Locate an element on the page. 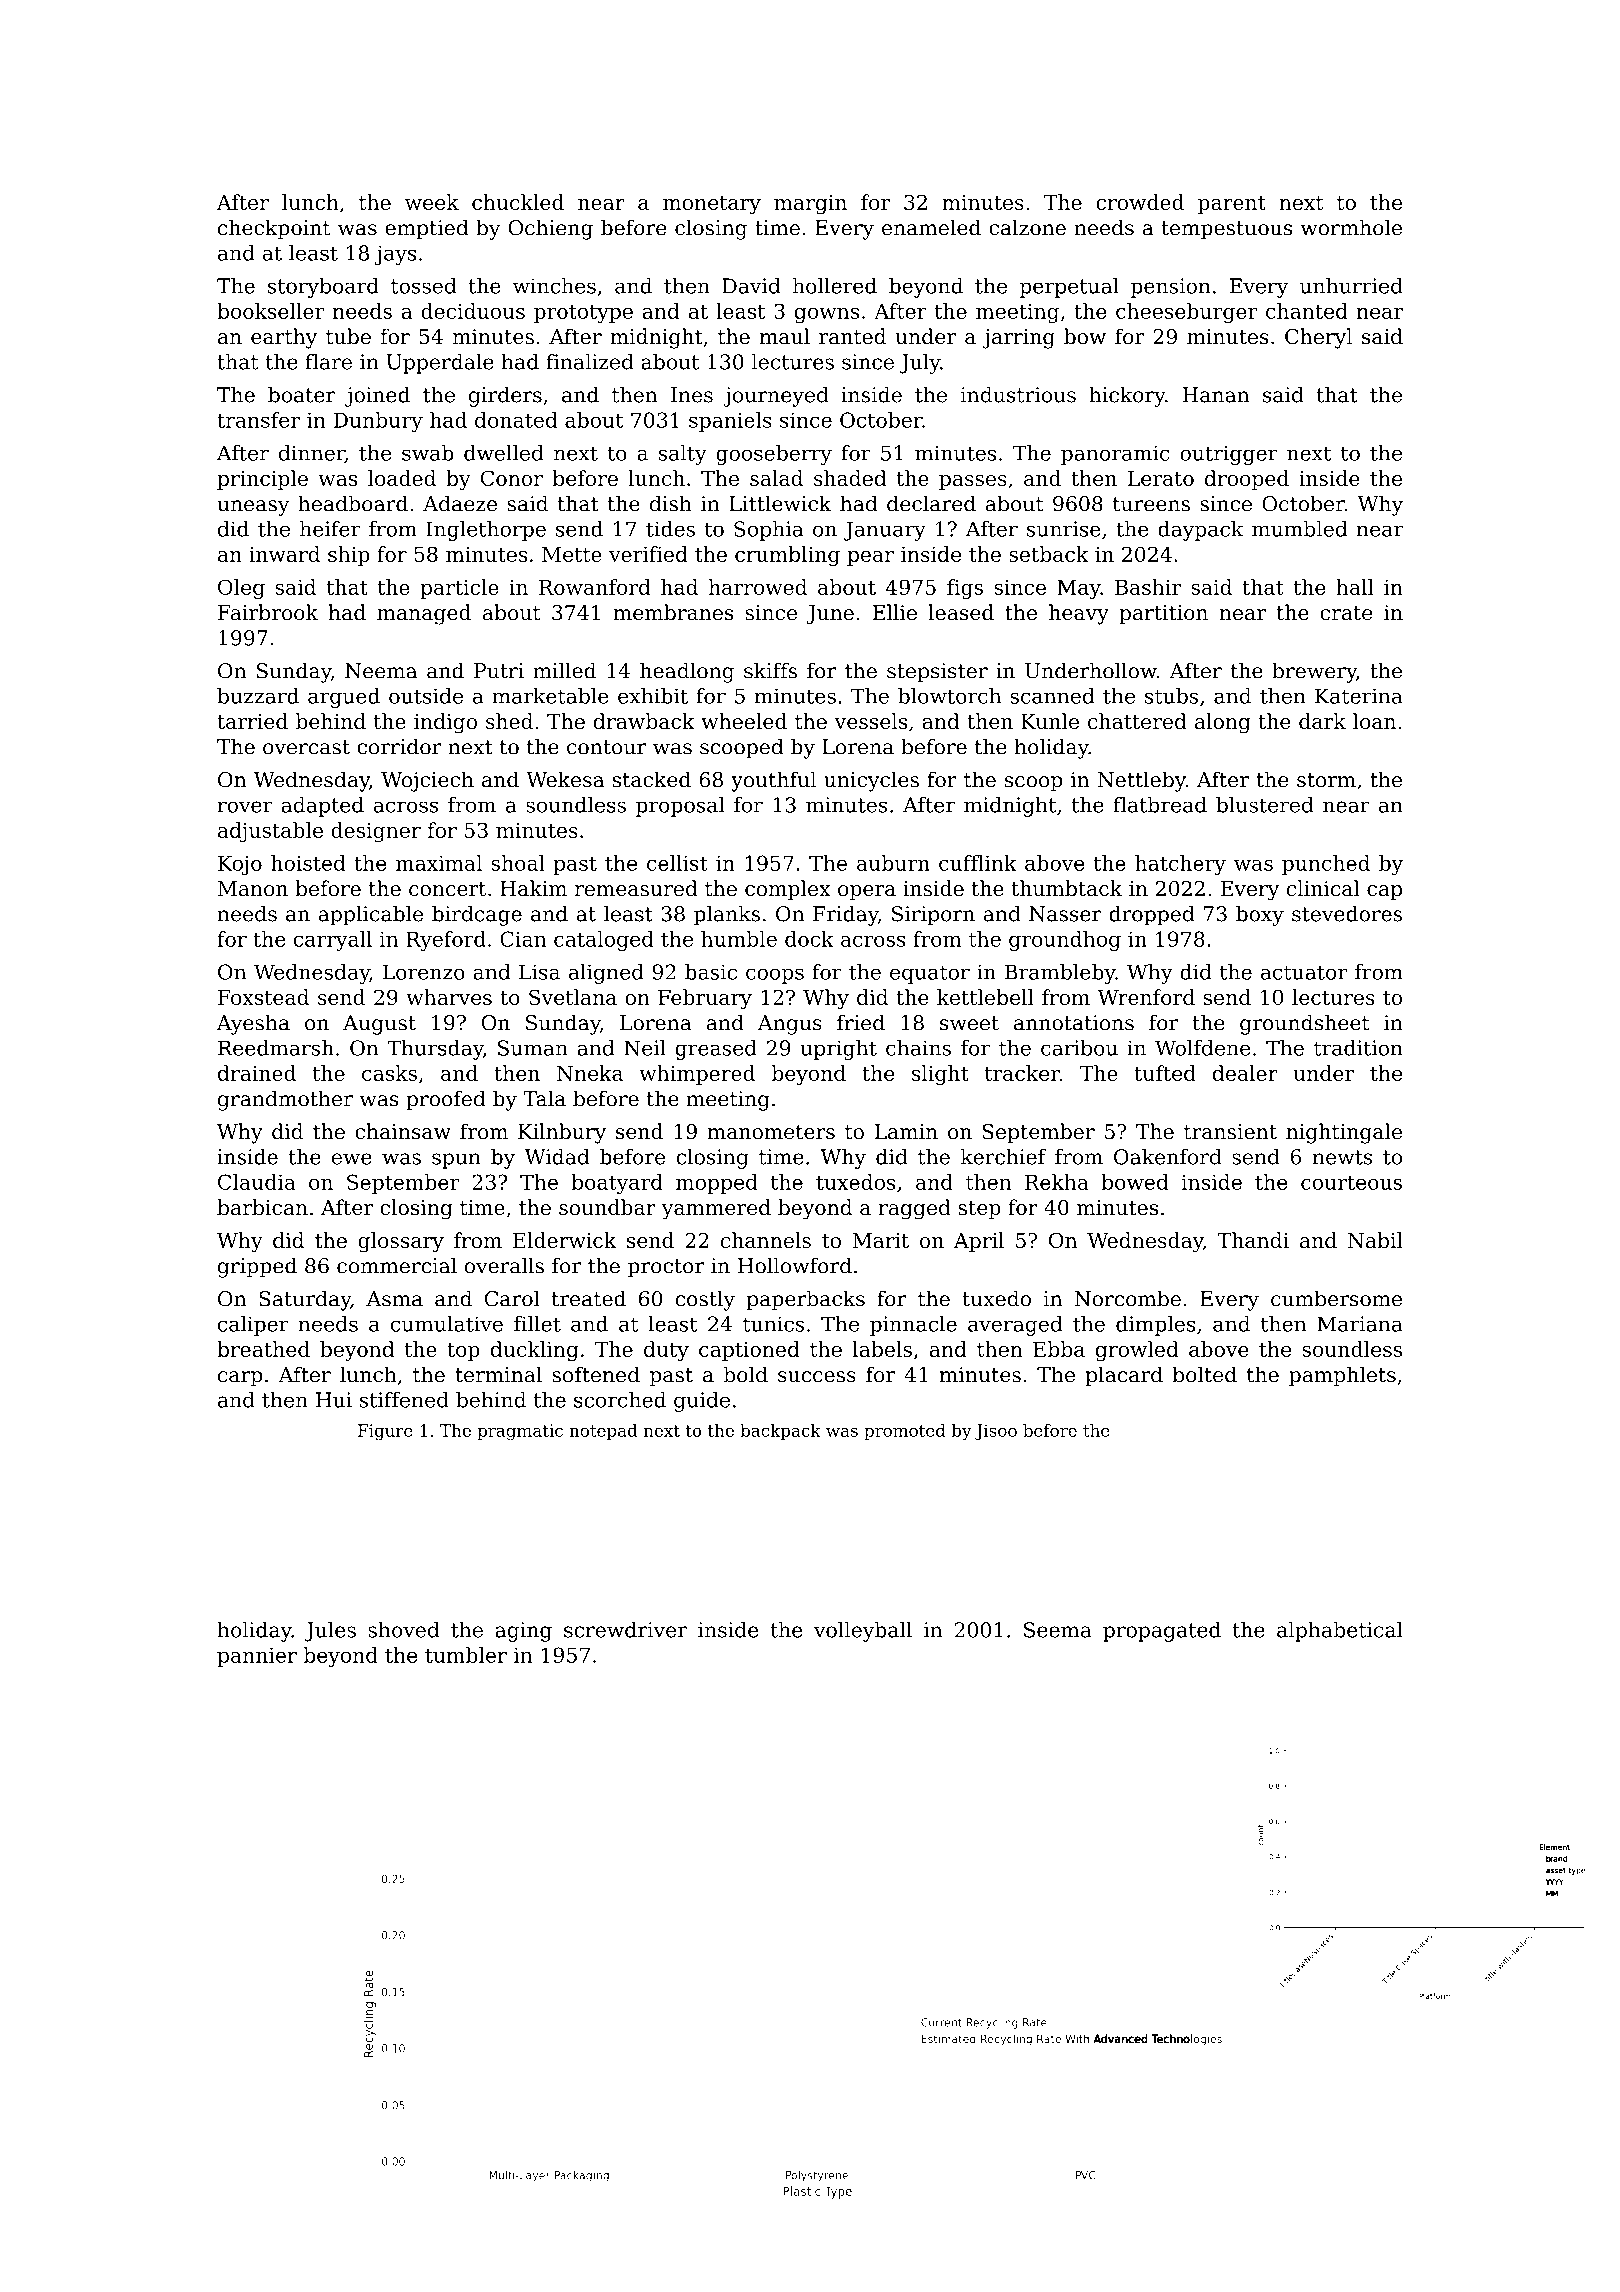 This page has height=2292, width=1620. Ayesha is located at coordinates (253, 1024).
